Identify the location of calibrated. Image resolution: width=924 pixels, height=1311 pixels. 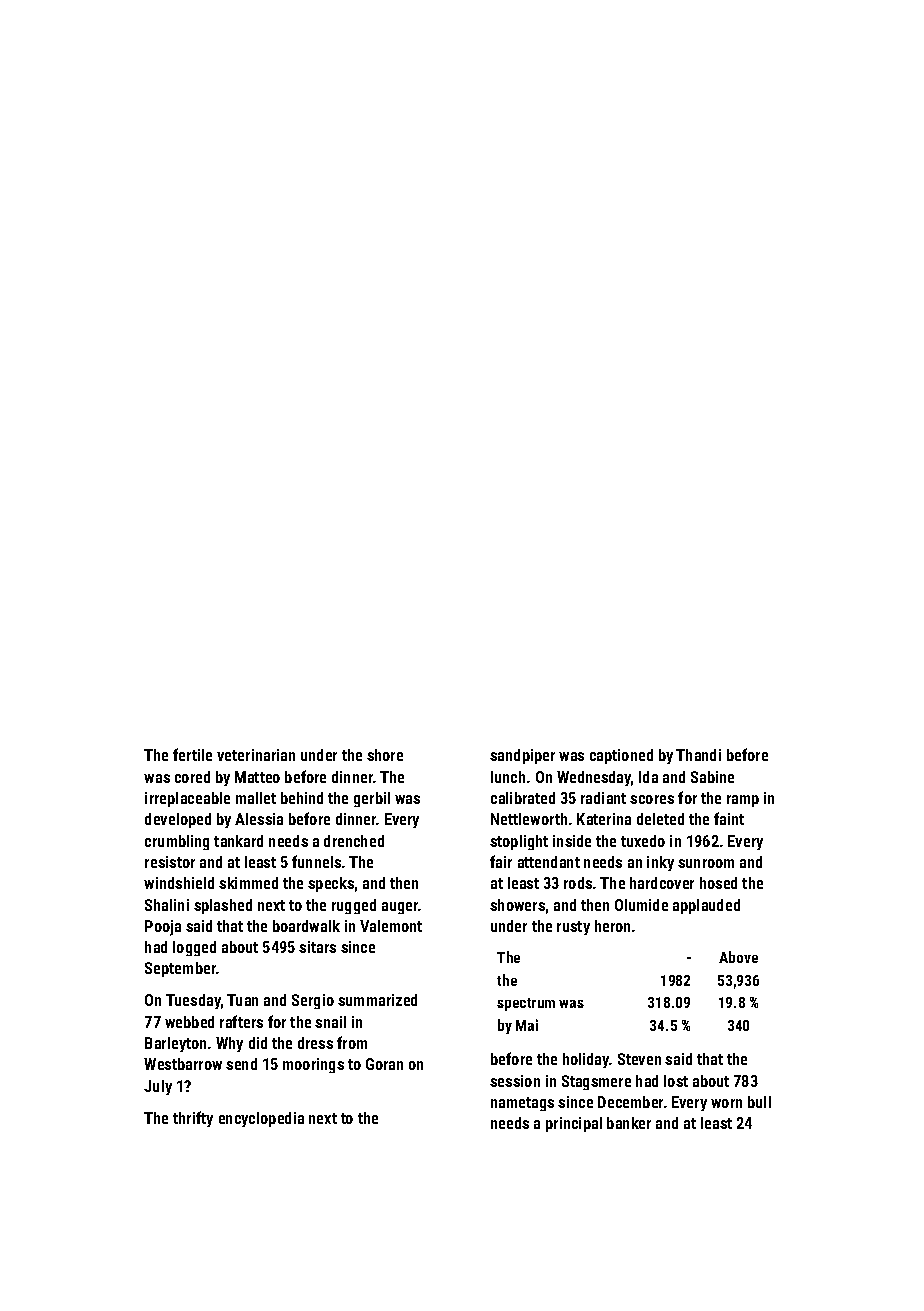
(523, 798).
